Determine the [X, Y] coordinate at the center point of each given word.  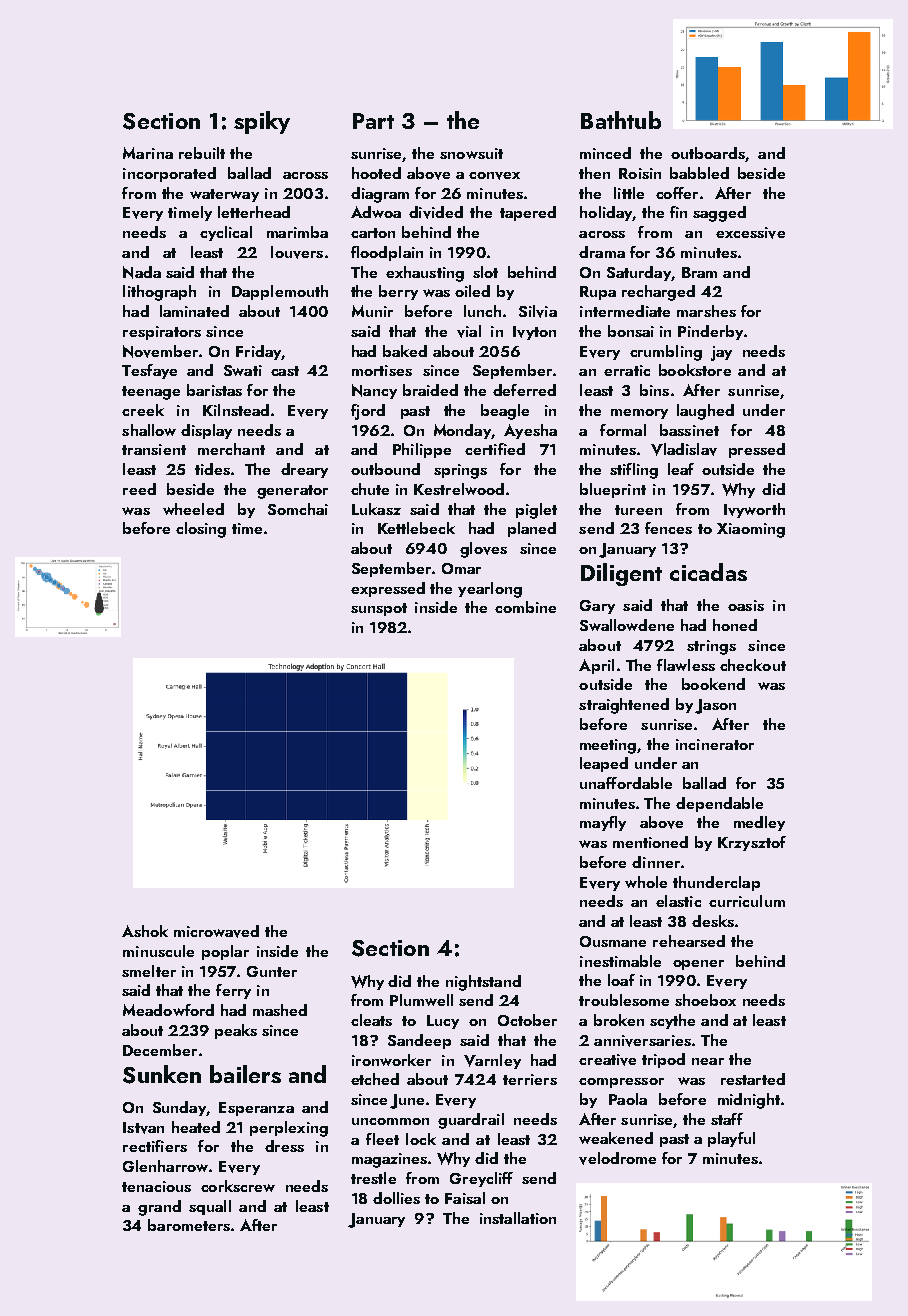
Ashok [145, 931]
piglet [536, 511]
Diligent [621, 574]
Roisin [640, 173]
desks [713, 921]
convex [494, 176]
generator [292, 492]
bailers [245, 1074]
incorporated [169, 174]
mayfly [603, 823]
